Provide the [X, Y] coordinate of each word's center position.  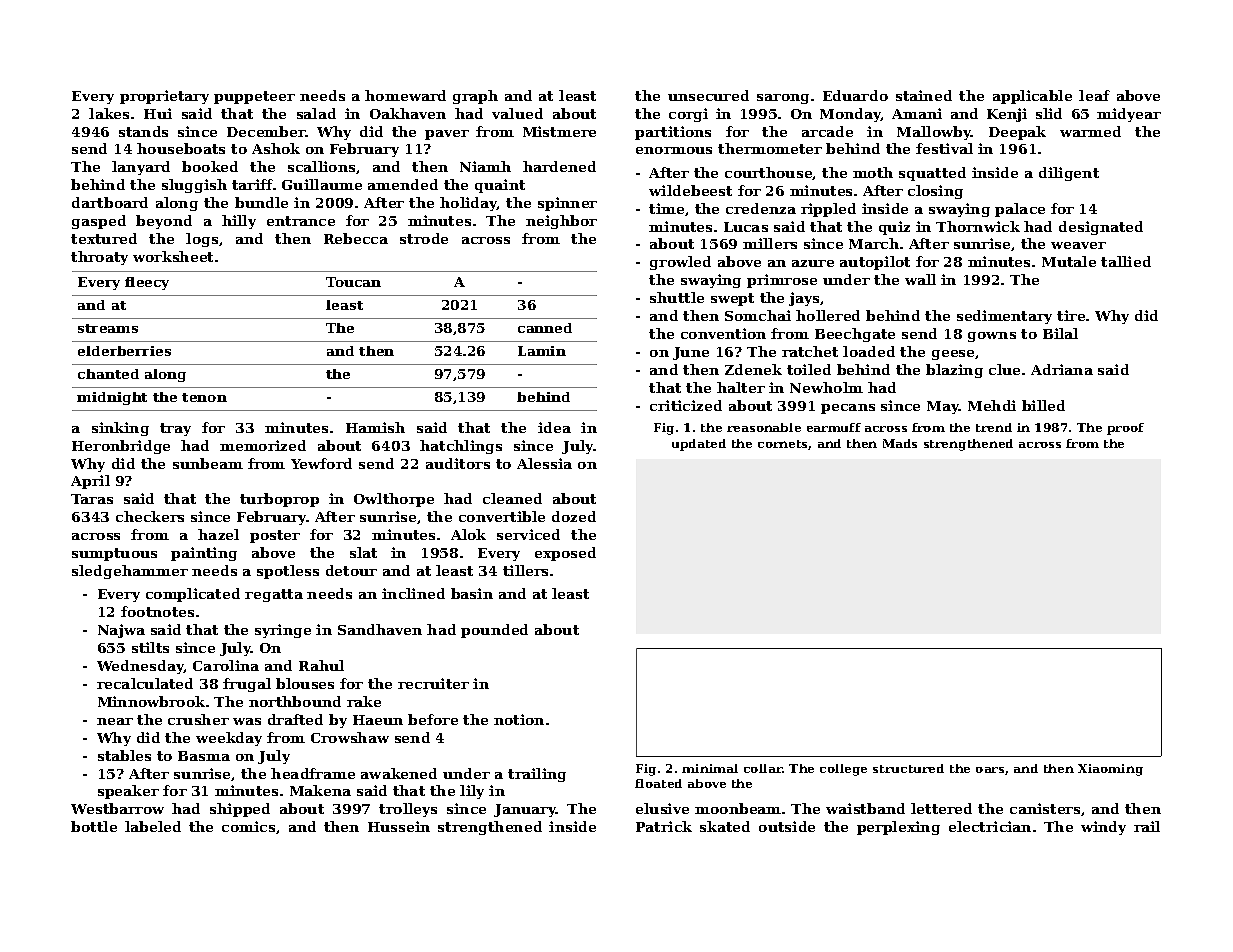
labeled [153, 826]
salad [316, 113]
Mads [900, 443]
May [943, 407]
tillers [525, 570]
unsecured [708, 95]
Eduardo [855, 95]
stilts [150, 647]
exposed [565, 554]
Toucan [353, 282]
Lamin [542, 351]
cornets [783, 445]
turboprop [279, 500]
